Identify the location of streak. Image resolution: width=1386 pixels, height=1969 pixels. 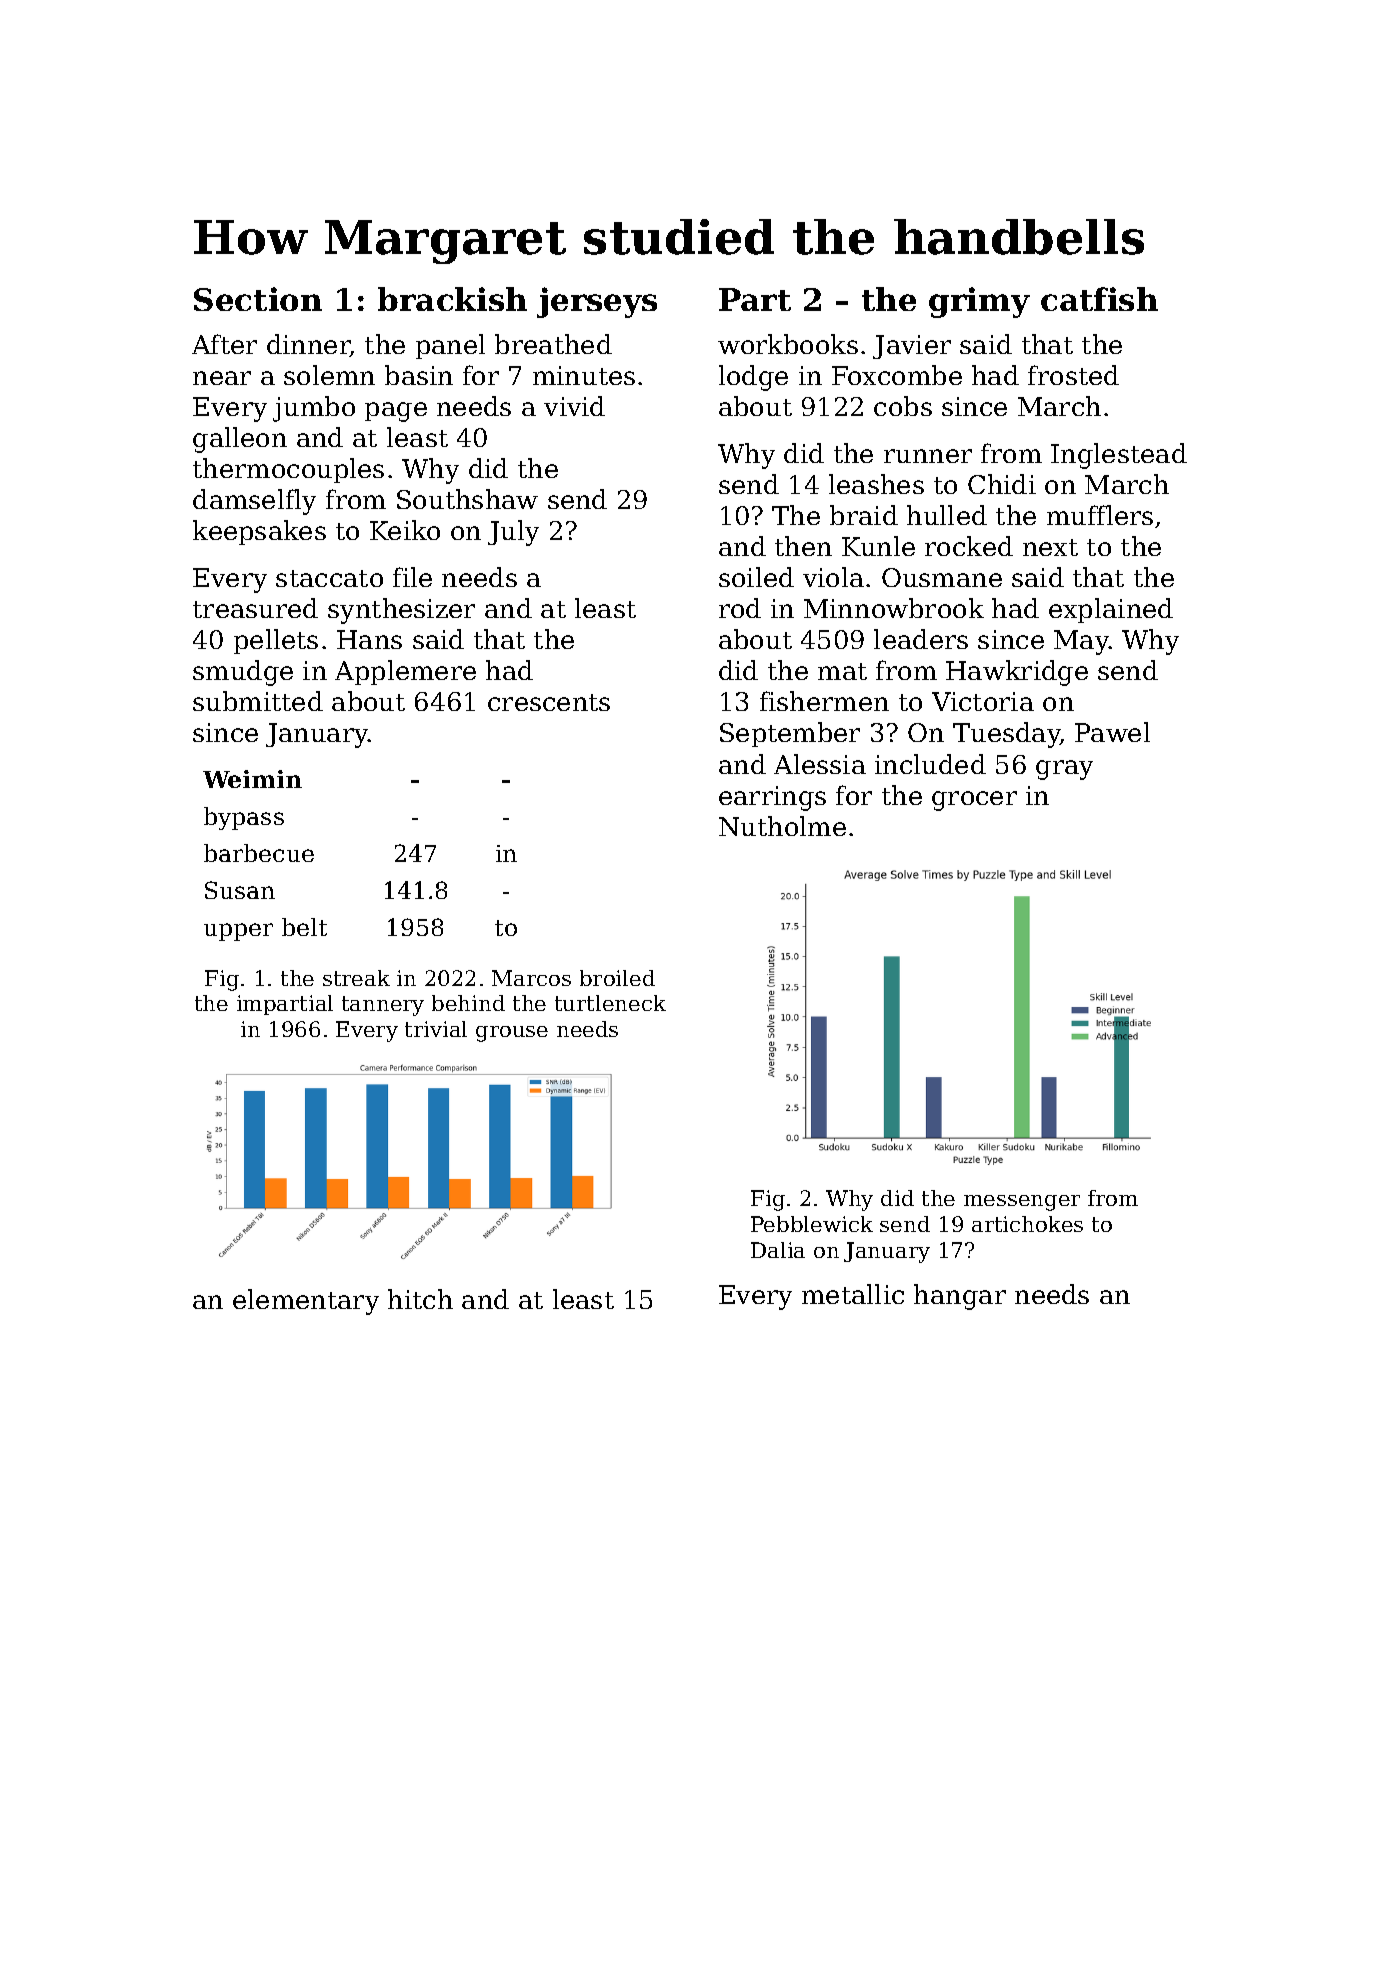
(356, 978).
